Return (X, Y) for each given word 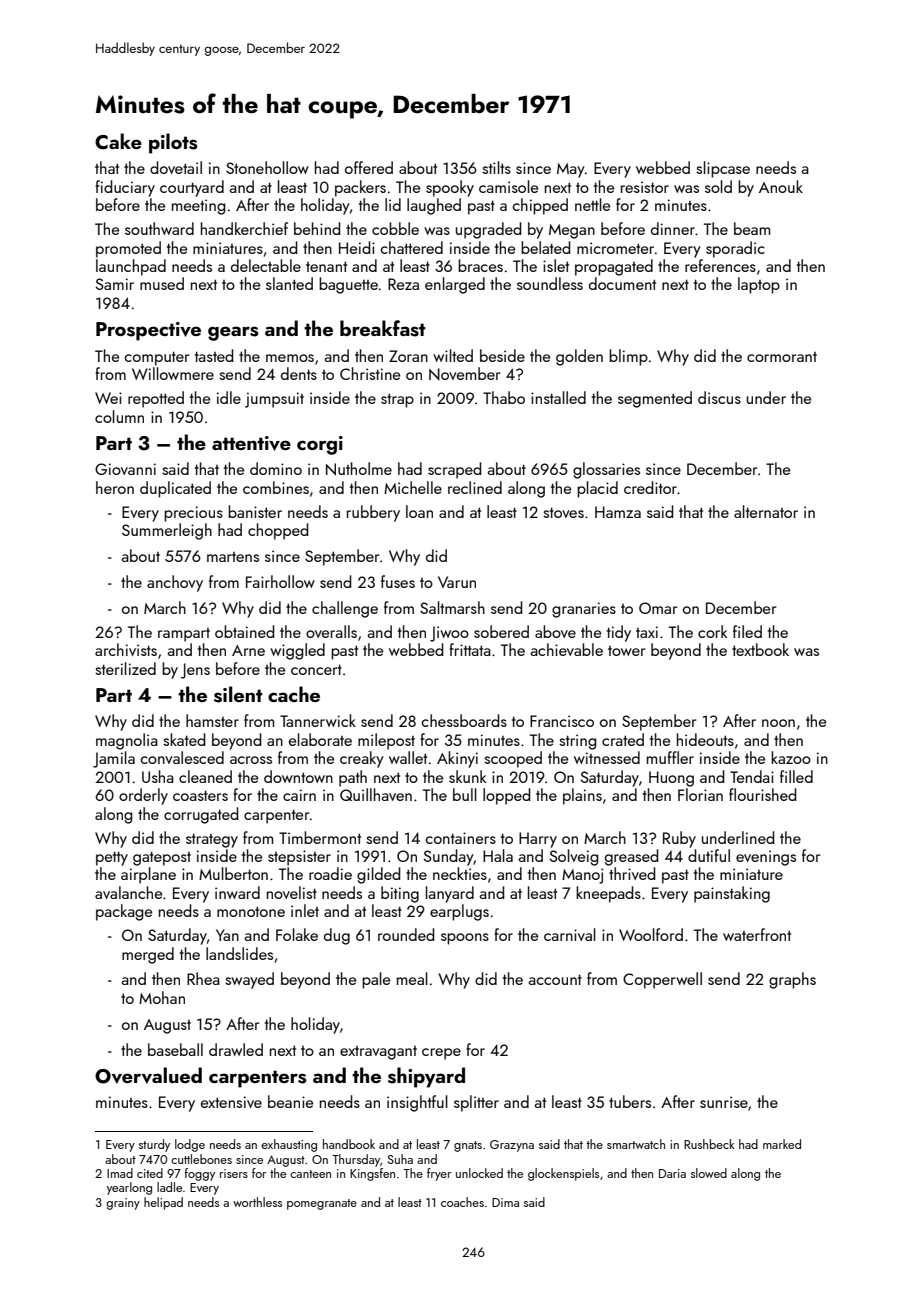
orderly (143, 796)
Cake (118, 141)
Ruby (679, 839)
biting (400, 894)
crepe (441, 1054)
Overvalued (148, 1075)
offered (369, 167)
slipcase (723, 169)
